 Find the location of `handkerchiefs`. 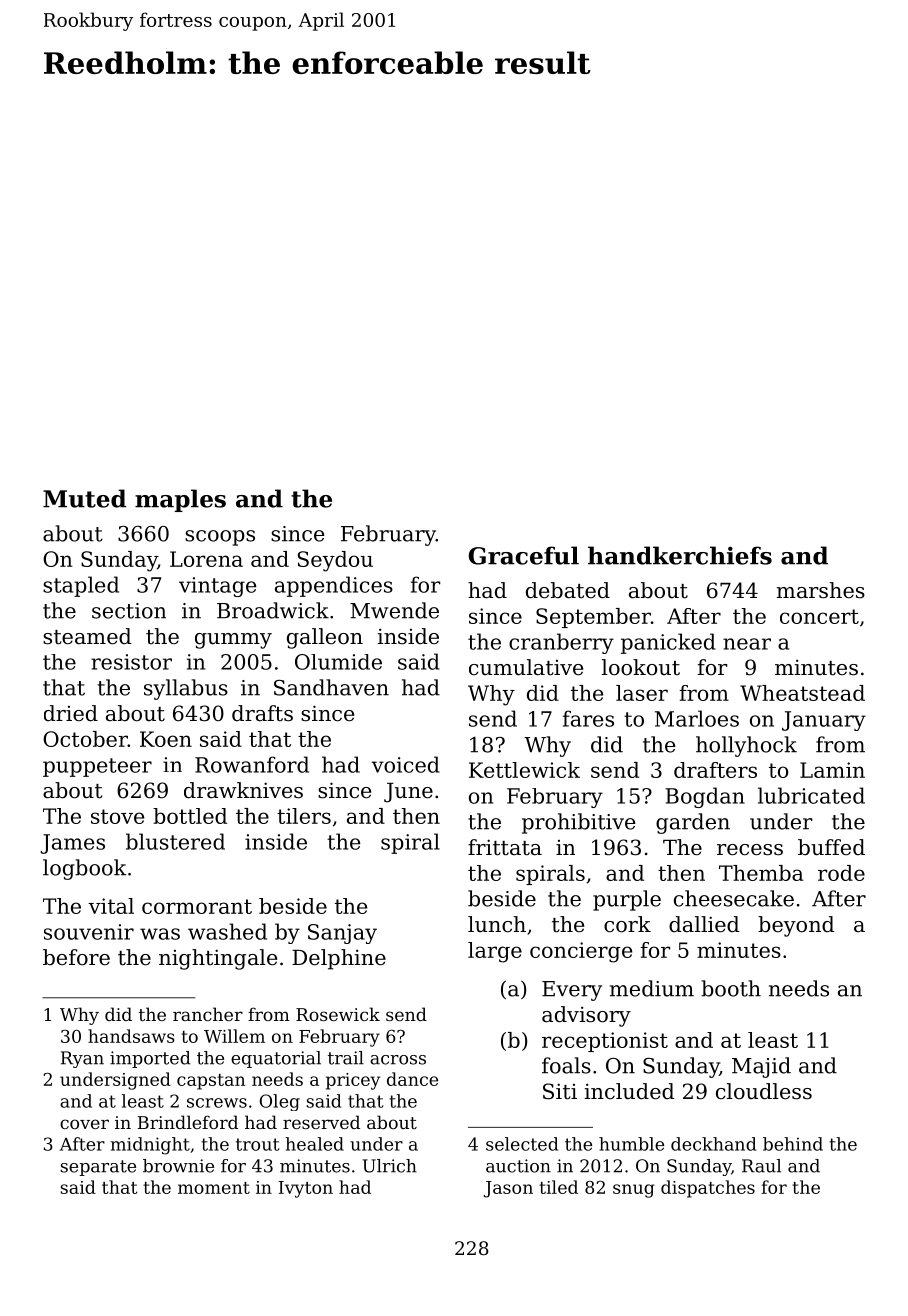

handkerchiefs is located at coordinates (680, 555).
